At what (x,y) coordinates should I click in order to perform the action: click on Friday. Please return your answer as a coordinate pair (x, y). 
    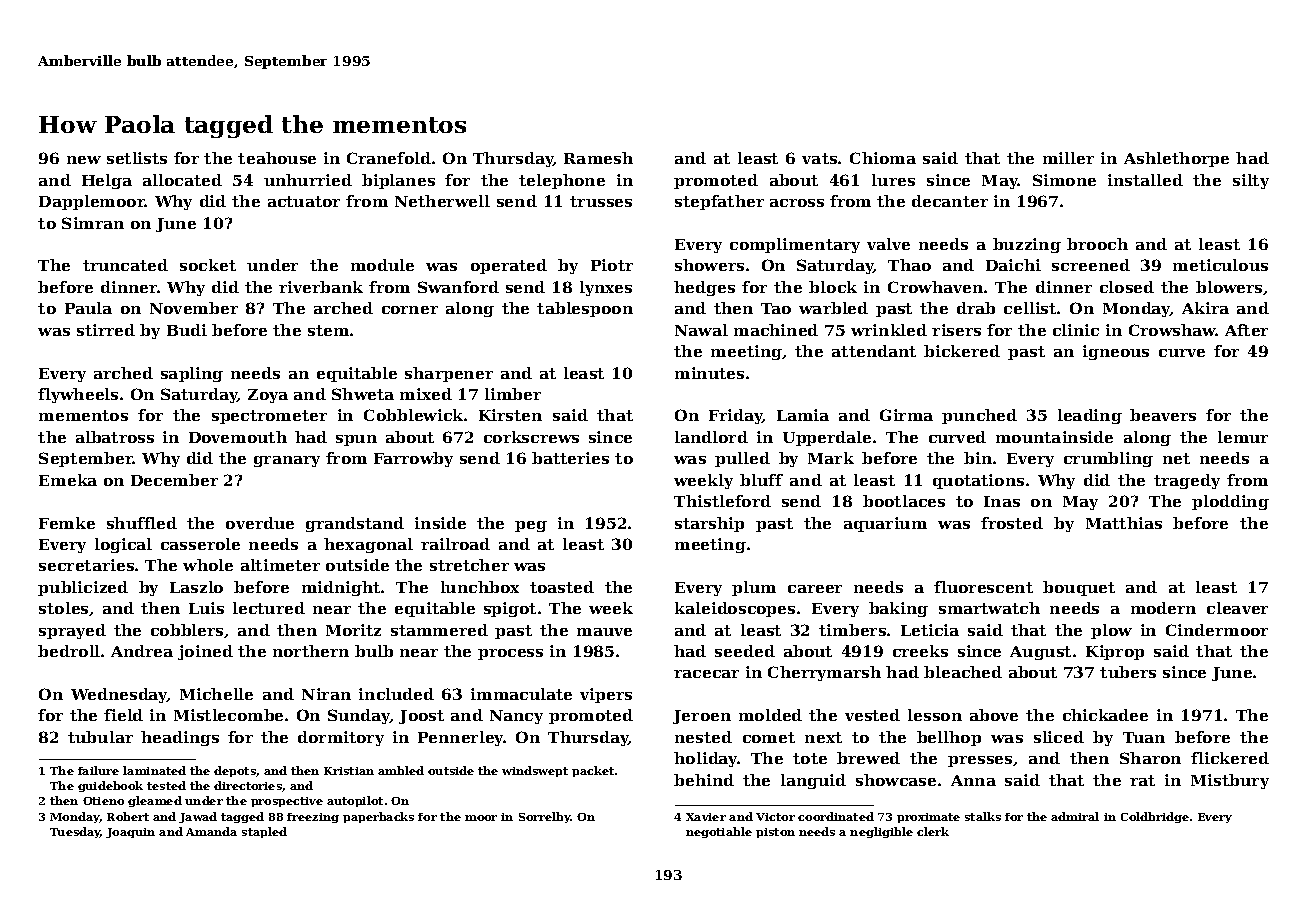
    Looking at the image, I should click on (736, 416).
